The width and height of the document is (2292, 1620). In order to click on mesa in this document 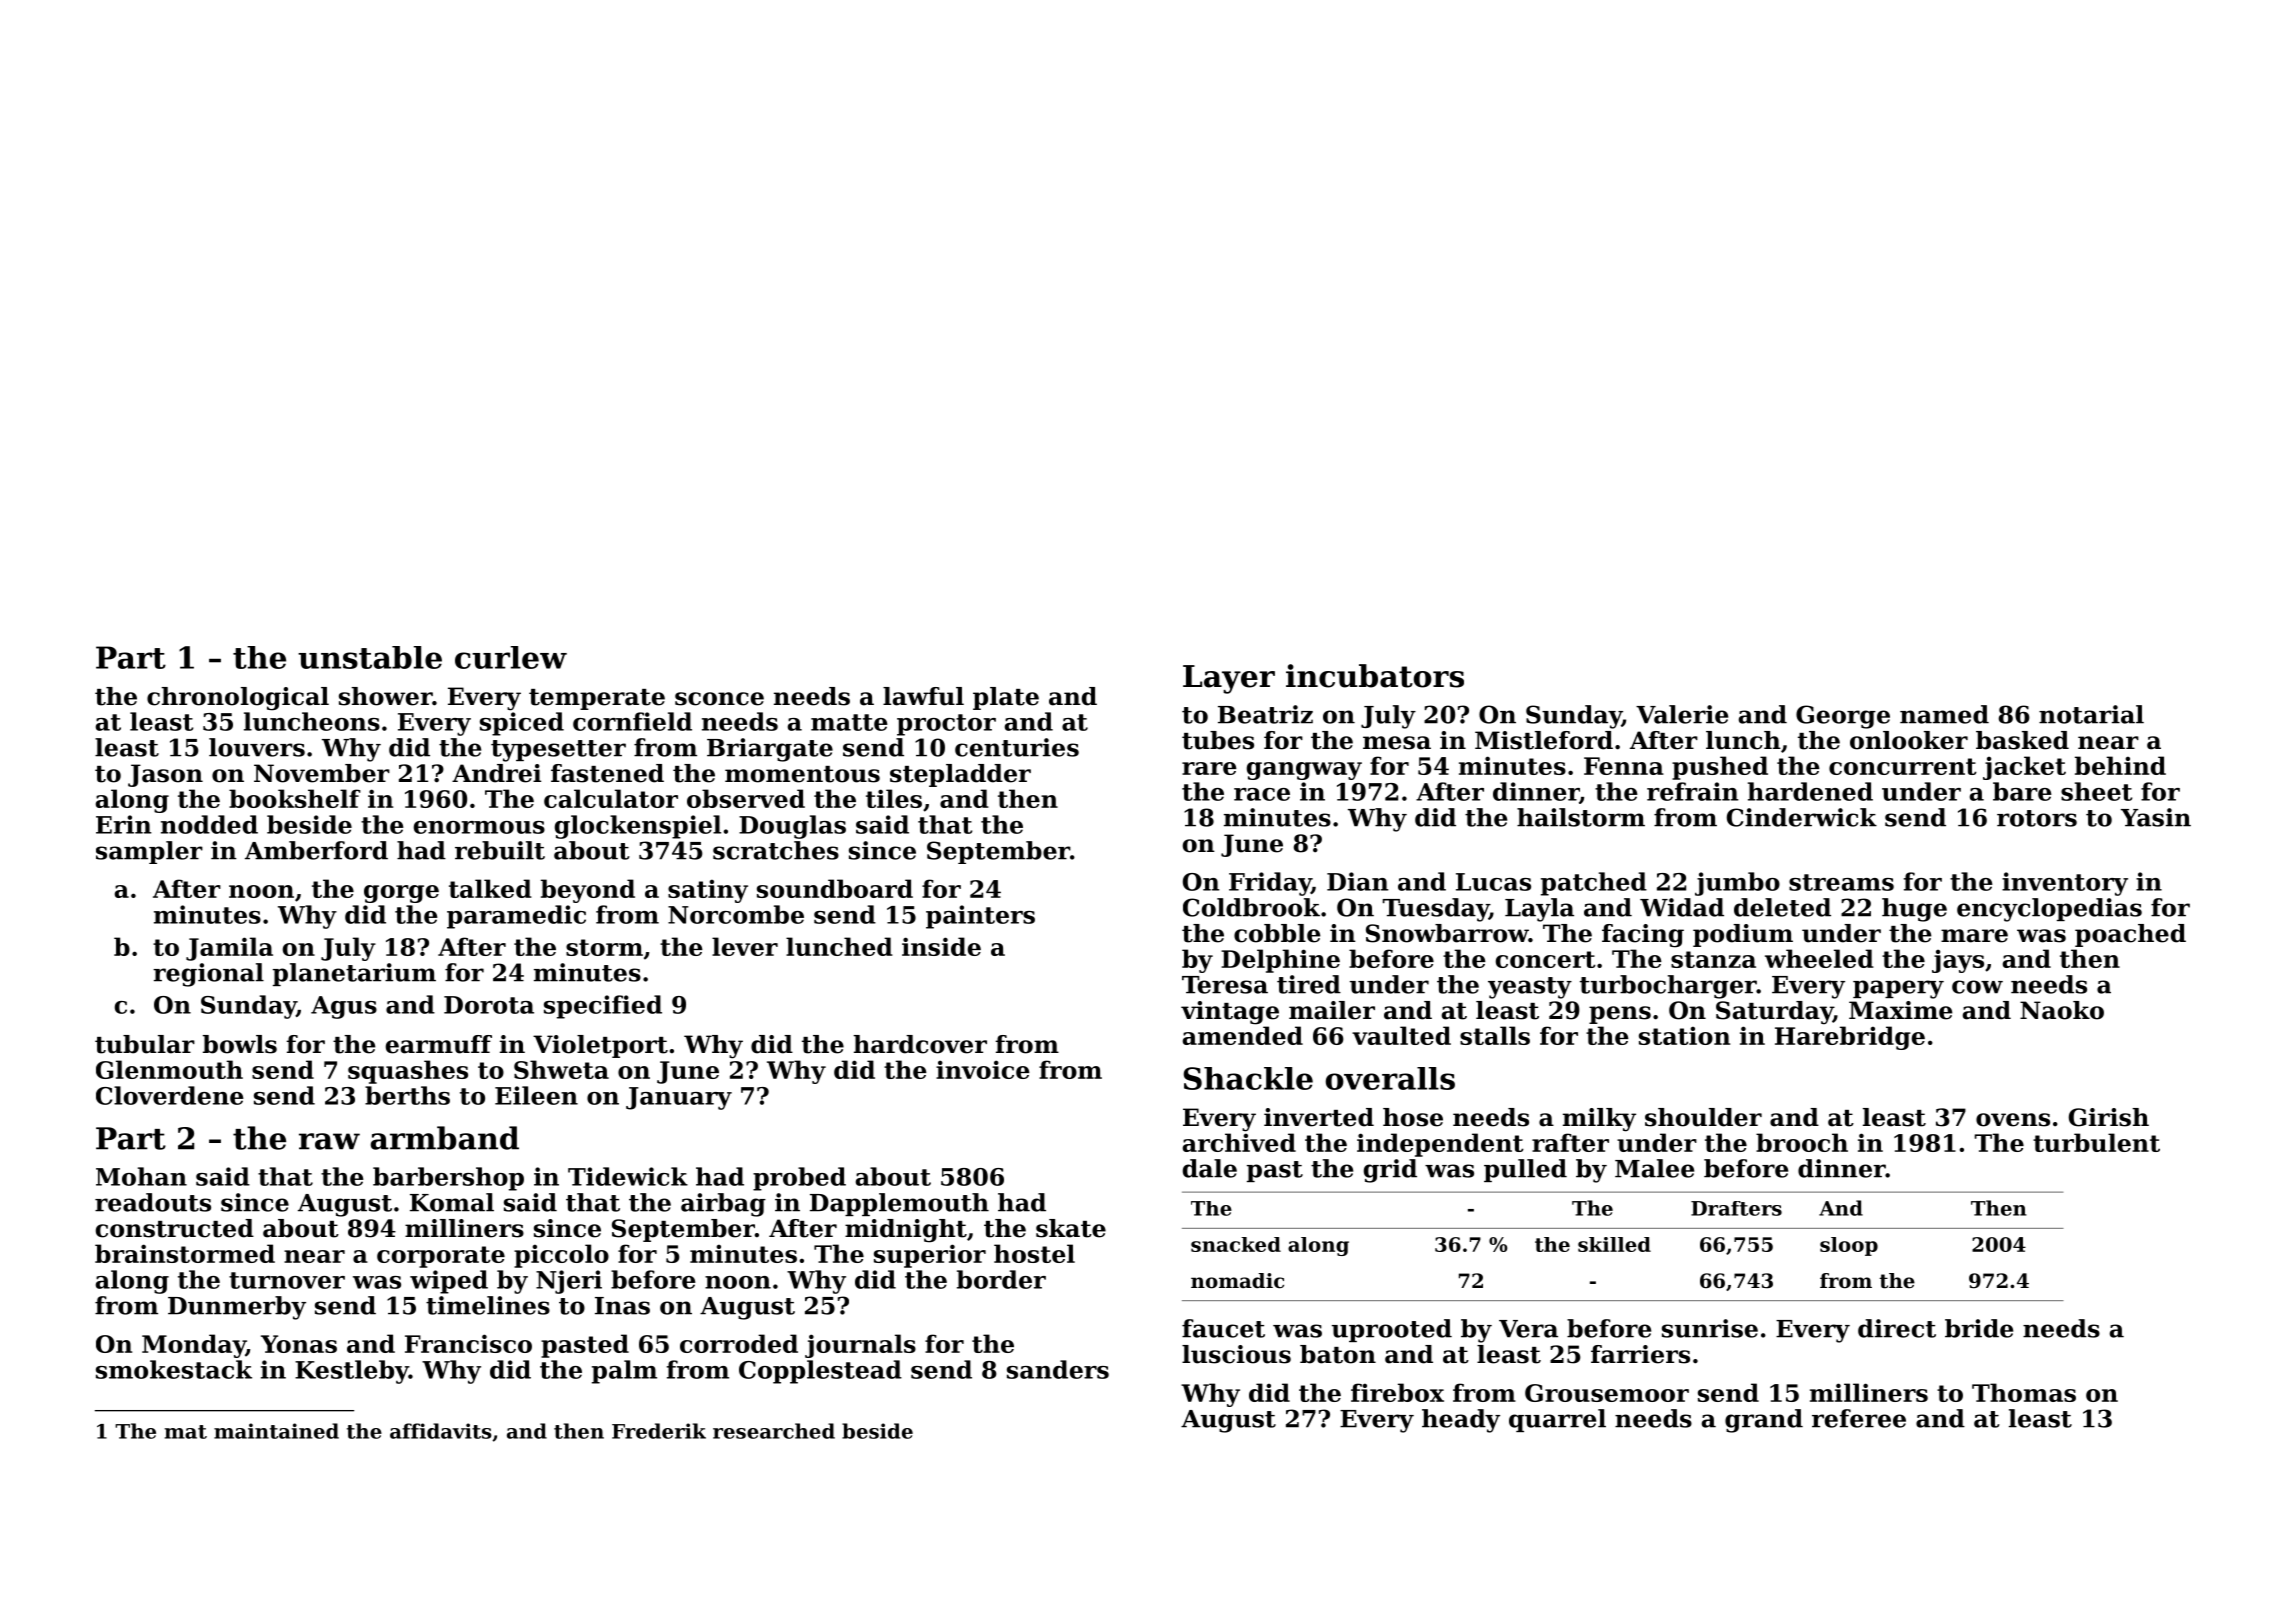, I will do `click(1397, 743)`.
